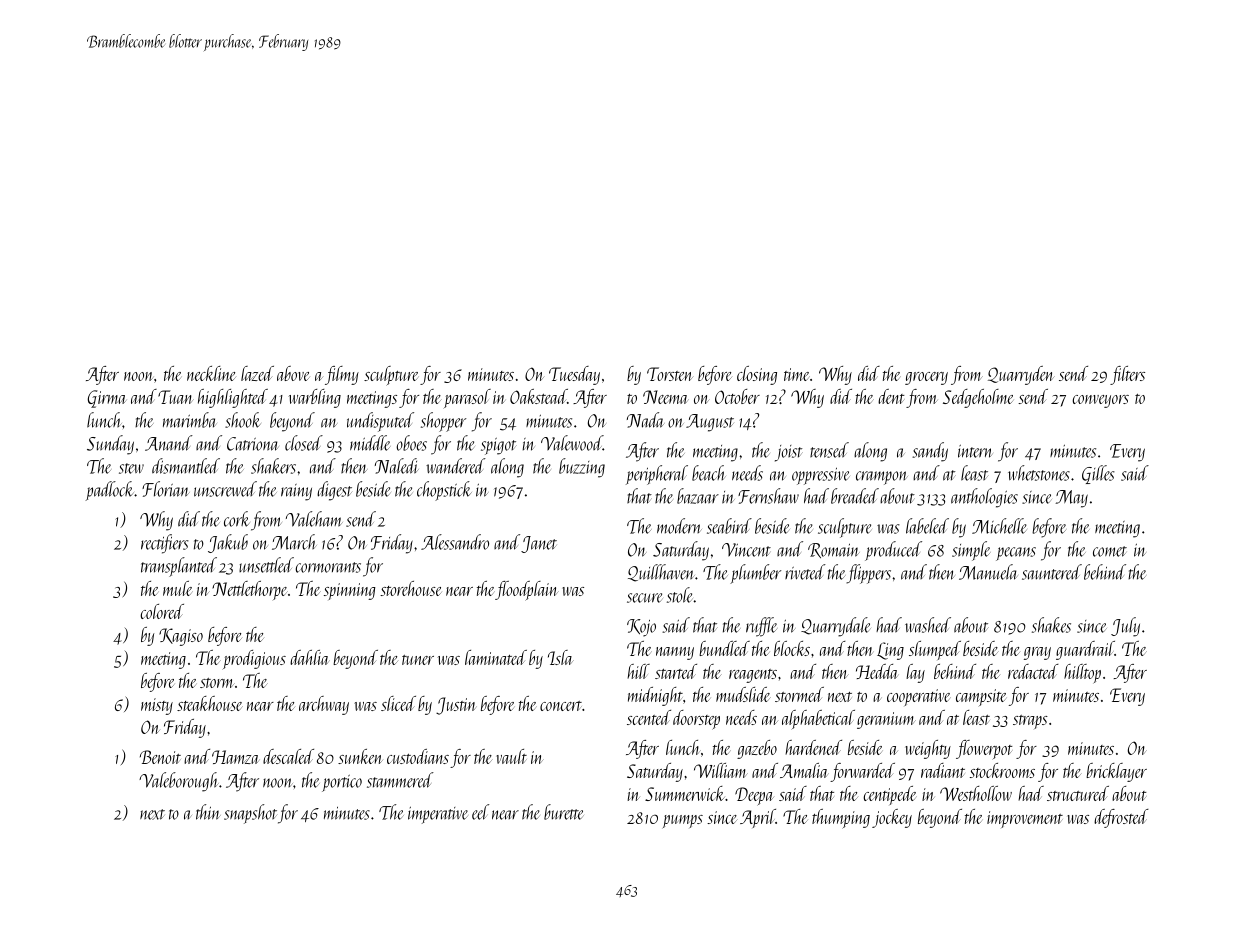 This screenshot has width=1233, height=952. Describe the element at coordinates (696, 720) in the screenshot. I see `doorstep` at that location.
